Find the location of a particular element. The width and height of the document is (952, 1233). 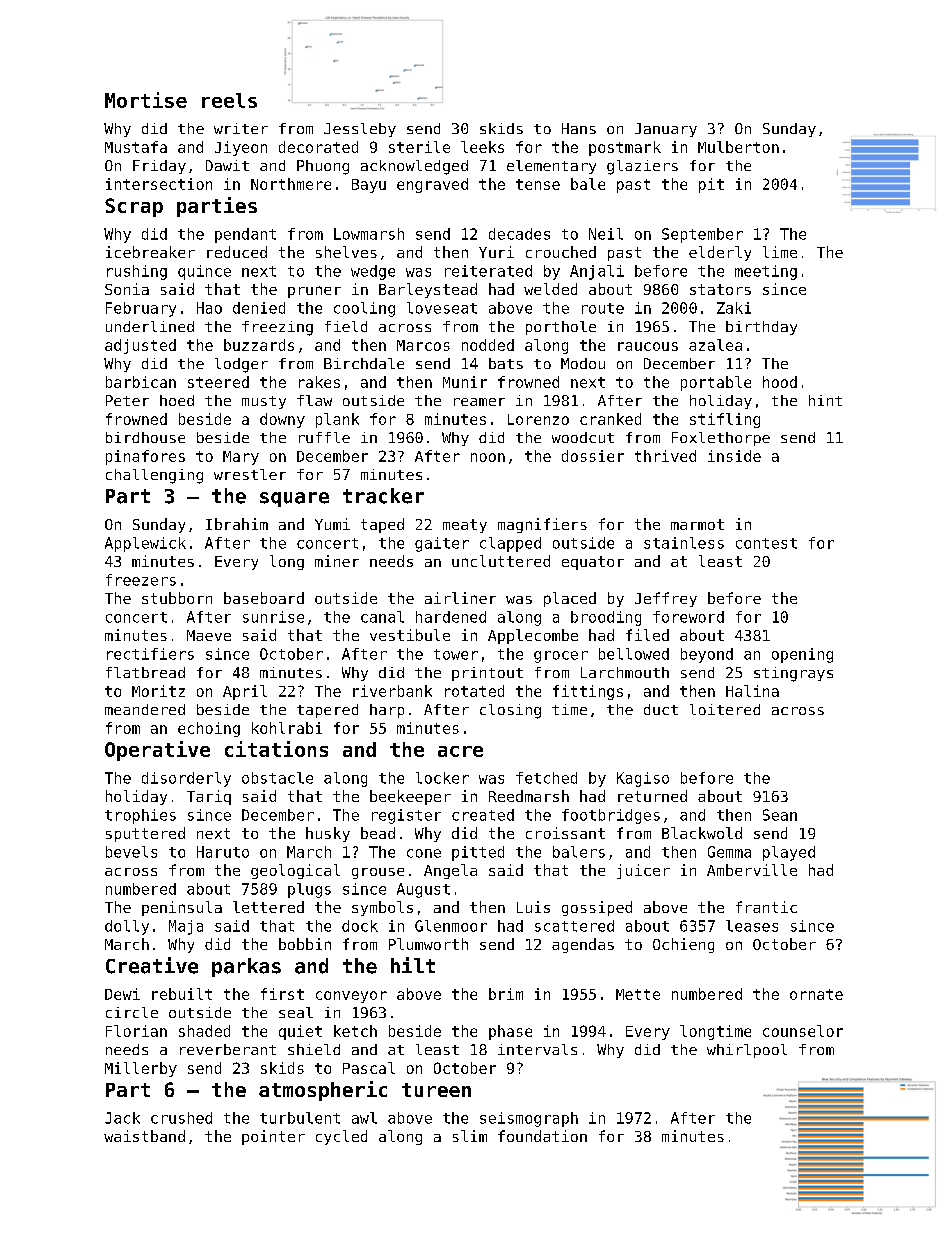

cycled is located at coordinates (341, 1137).
